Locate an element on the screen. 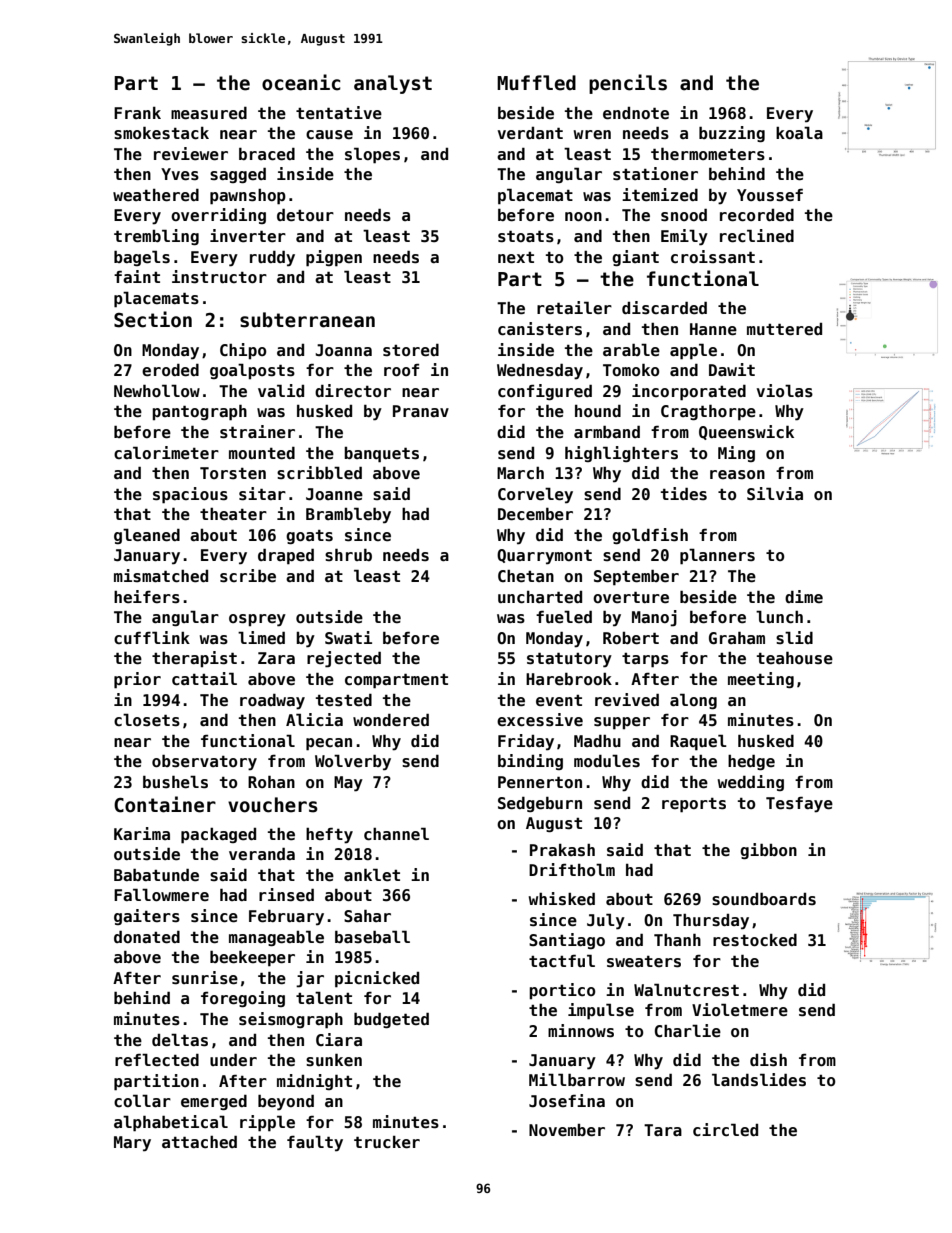 This screenshot has height=1233, width=952. koala is located at coordinates (799, 132).
